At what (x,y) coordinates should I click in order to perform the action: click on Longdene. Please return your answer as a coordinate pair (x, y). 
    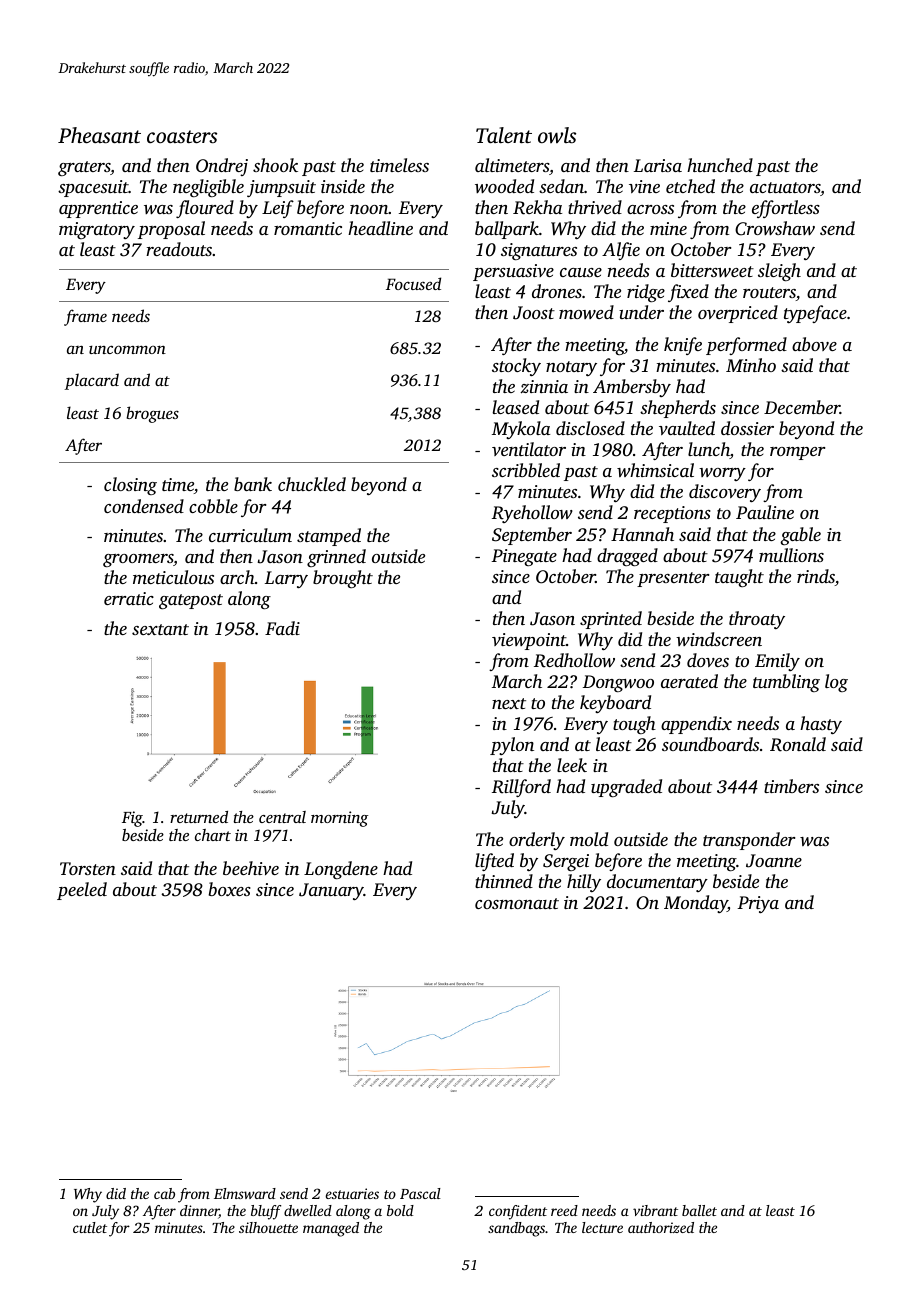
    Looking at the image, I should click on (341, 870).
